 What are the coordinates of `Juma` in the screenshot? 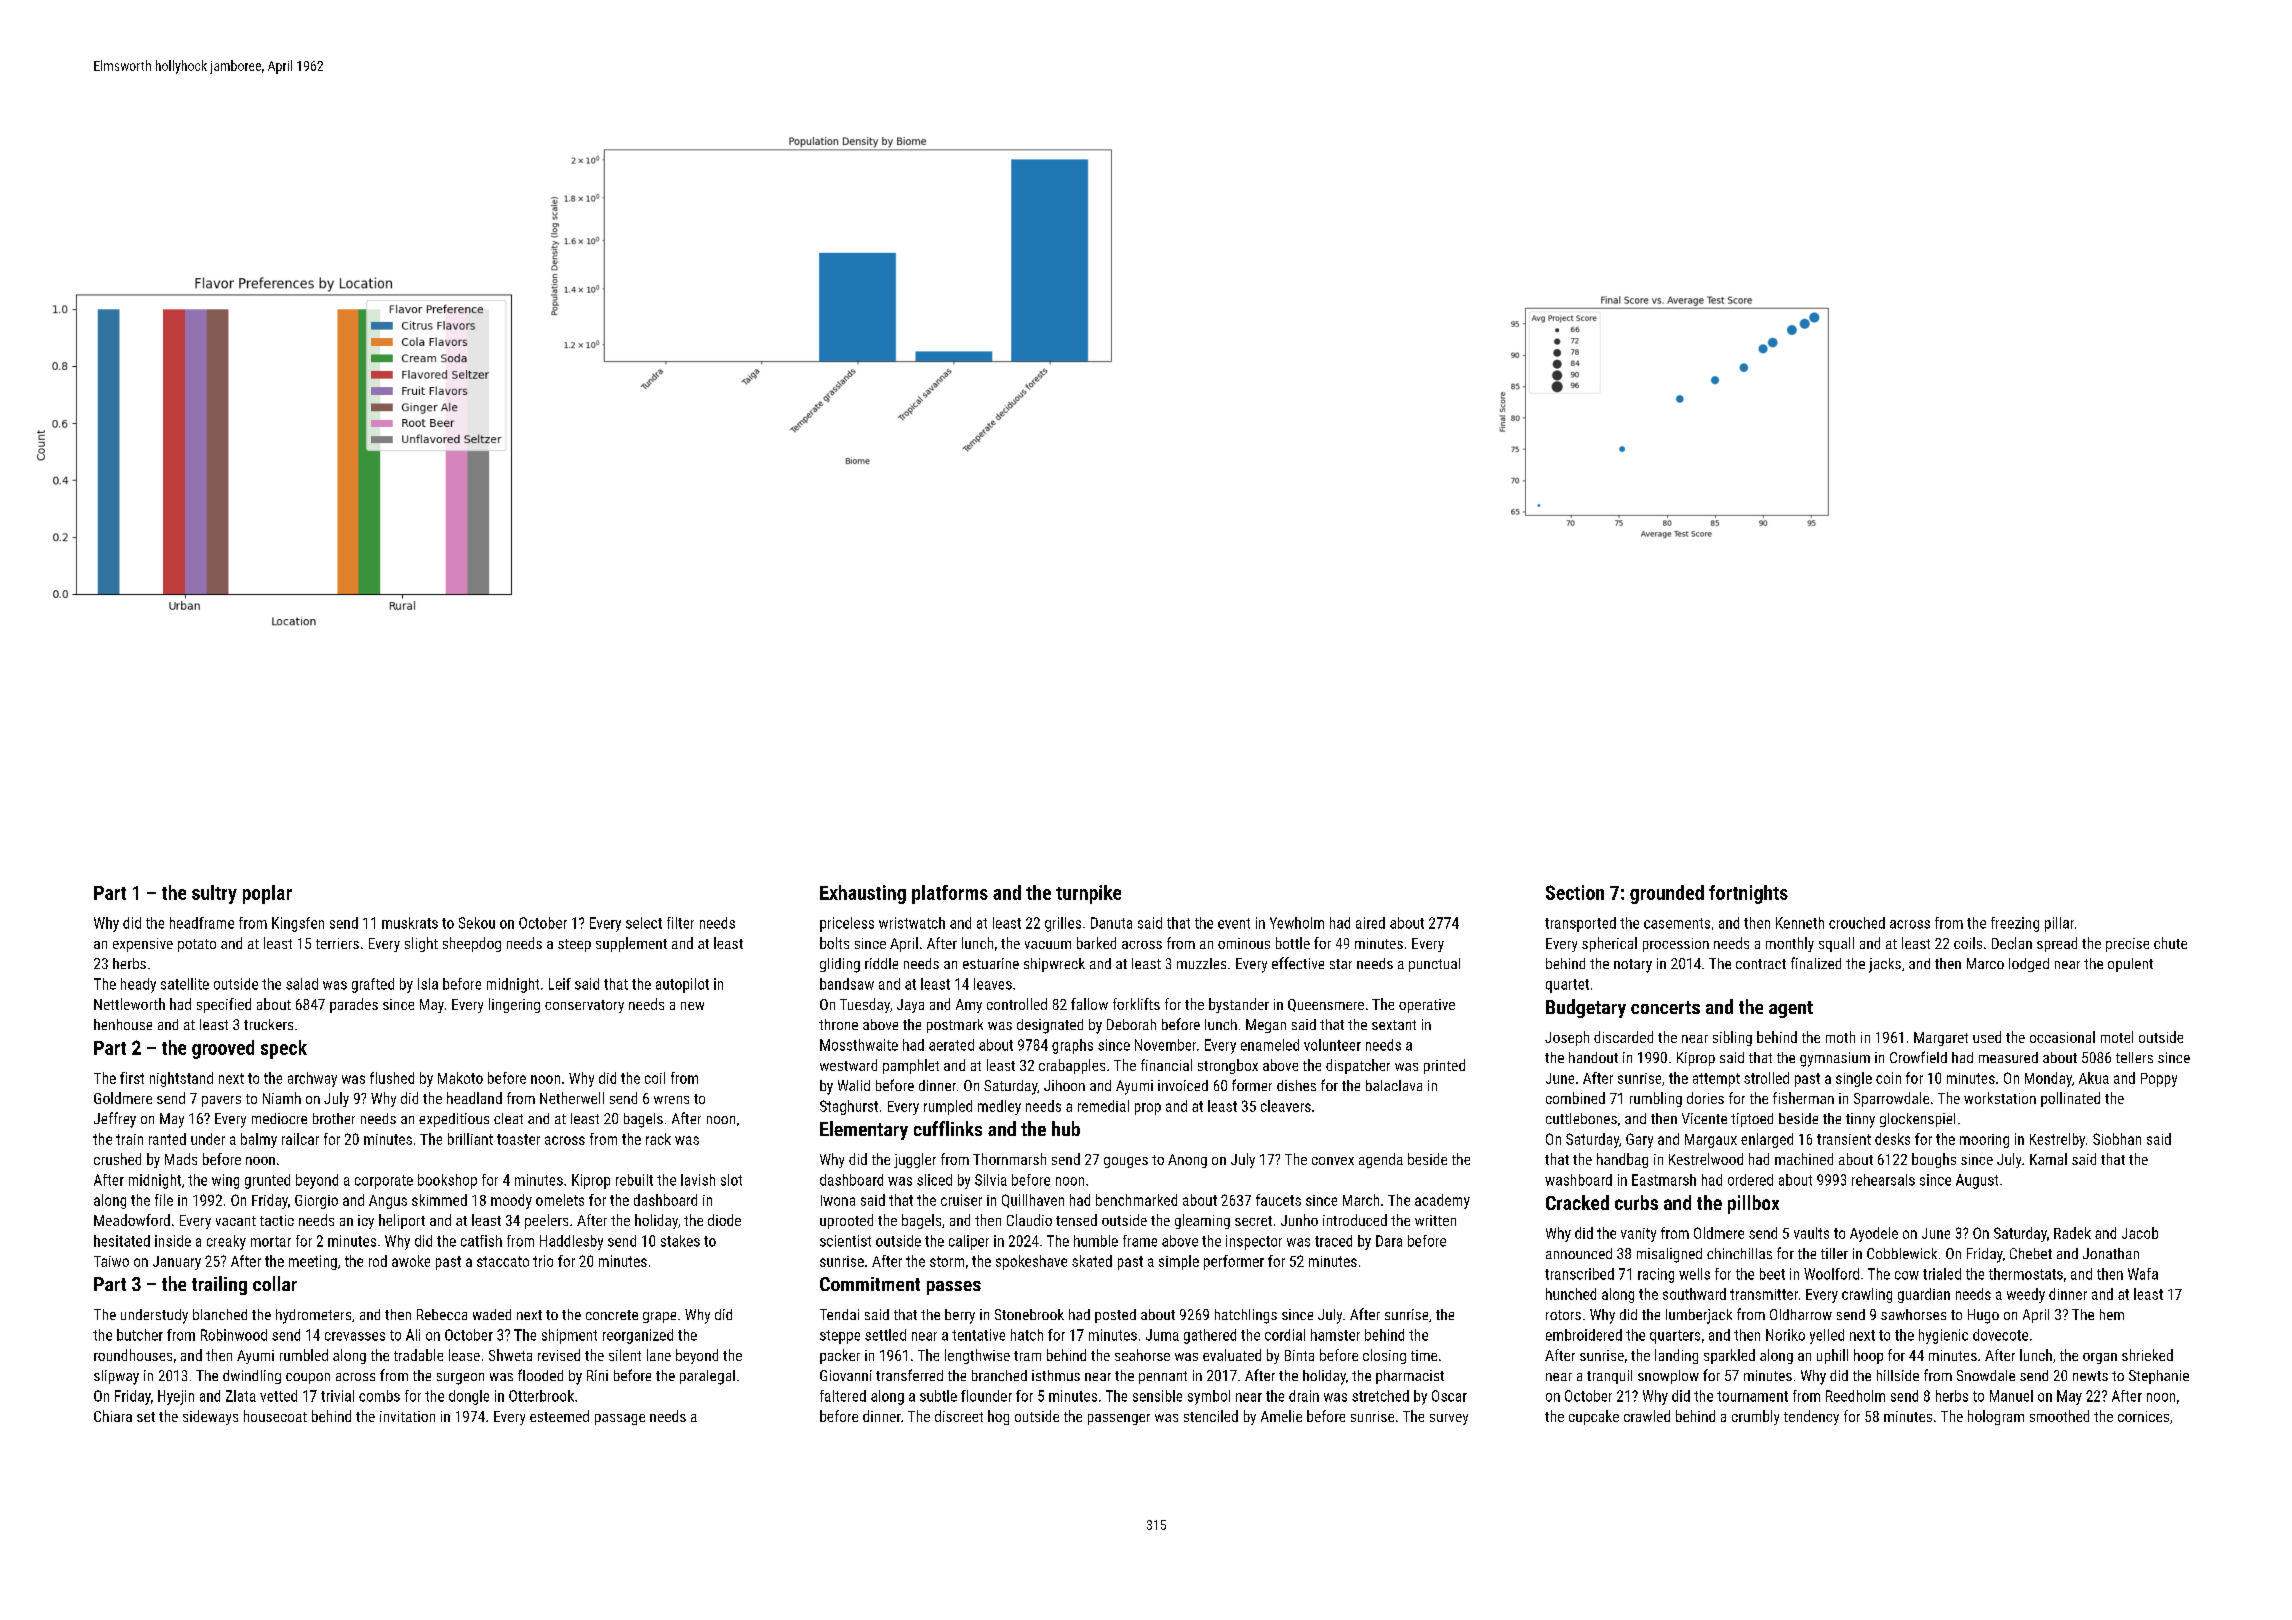 It's located at (1162, 1335).
